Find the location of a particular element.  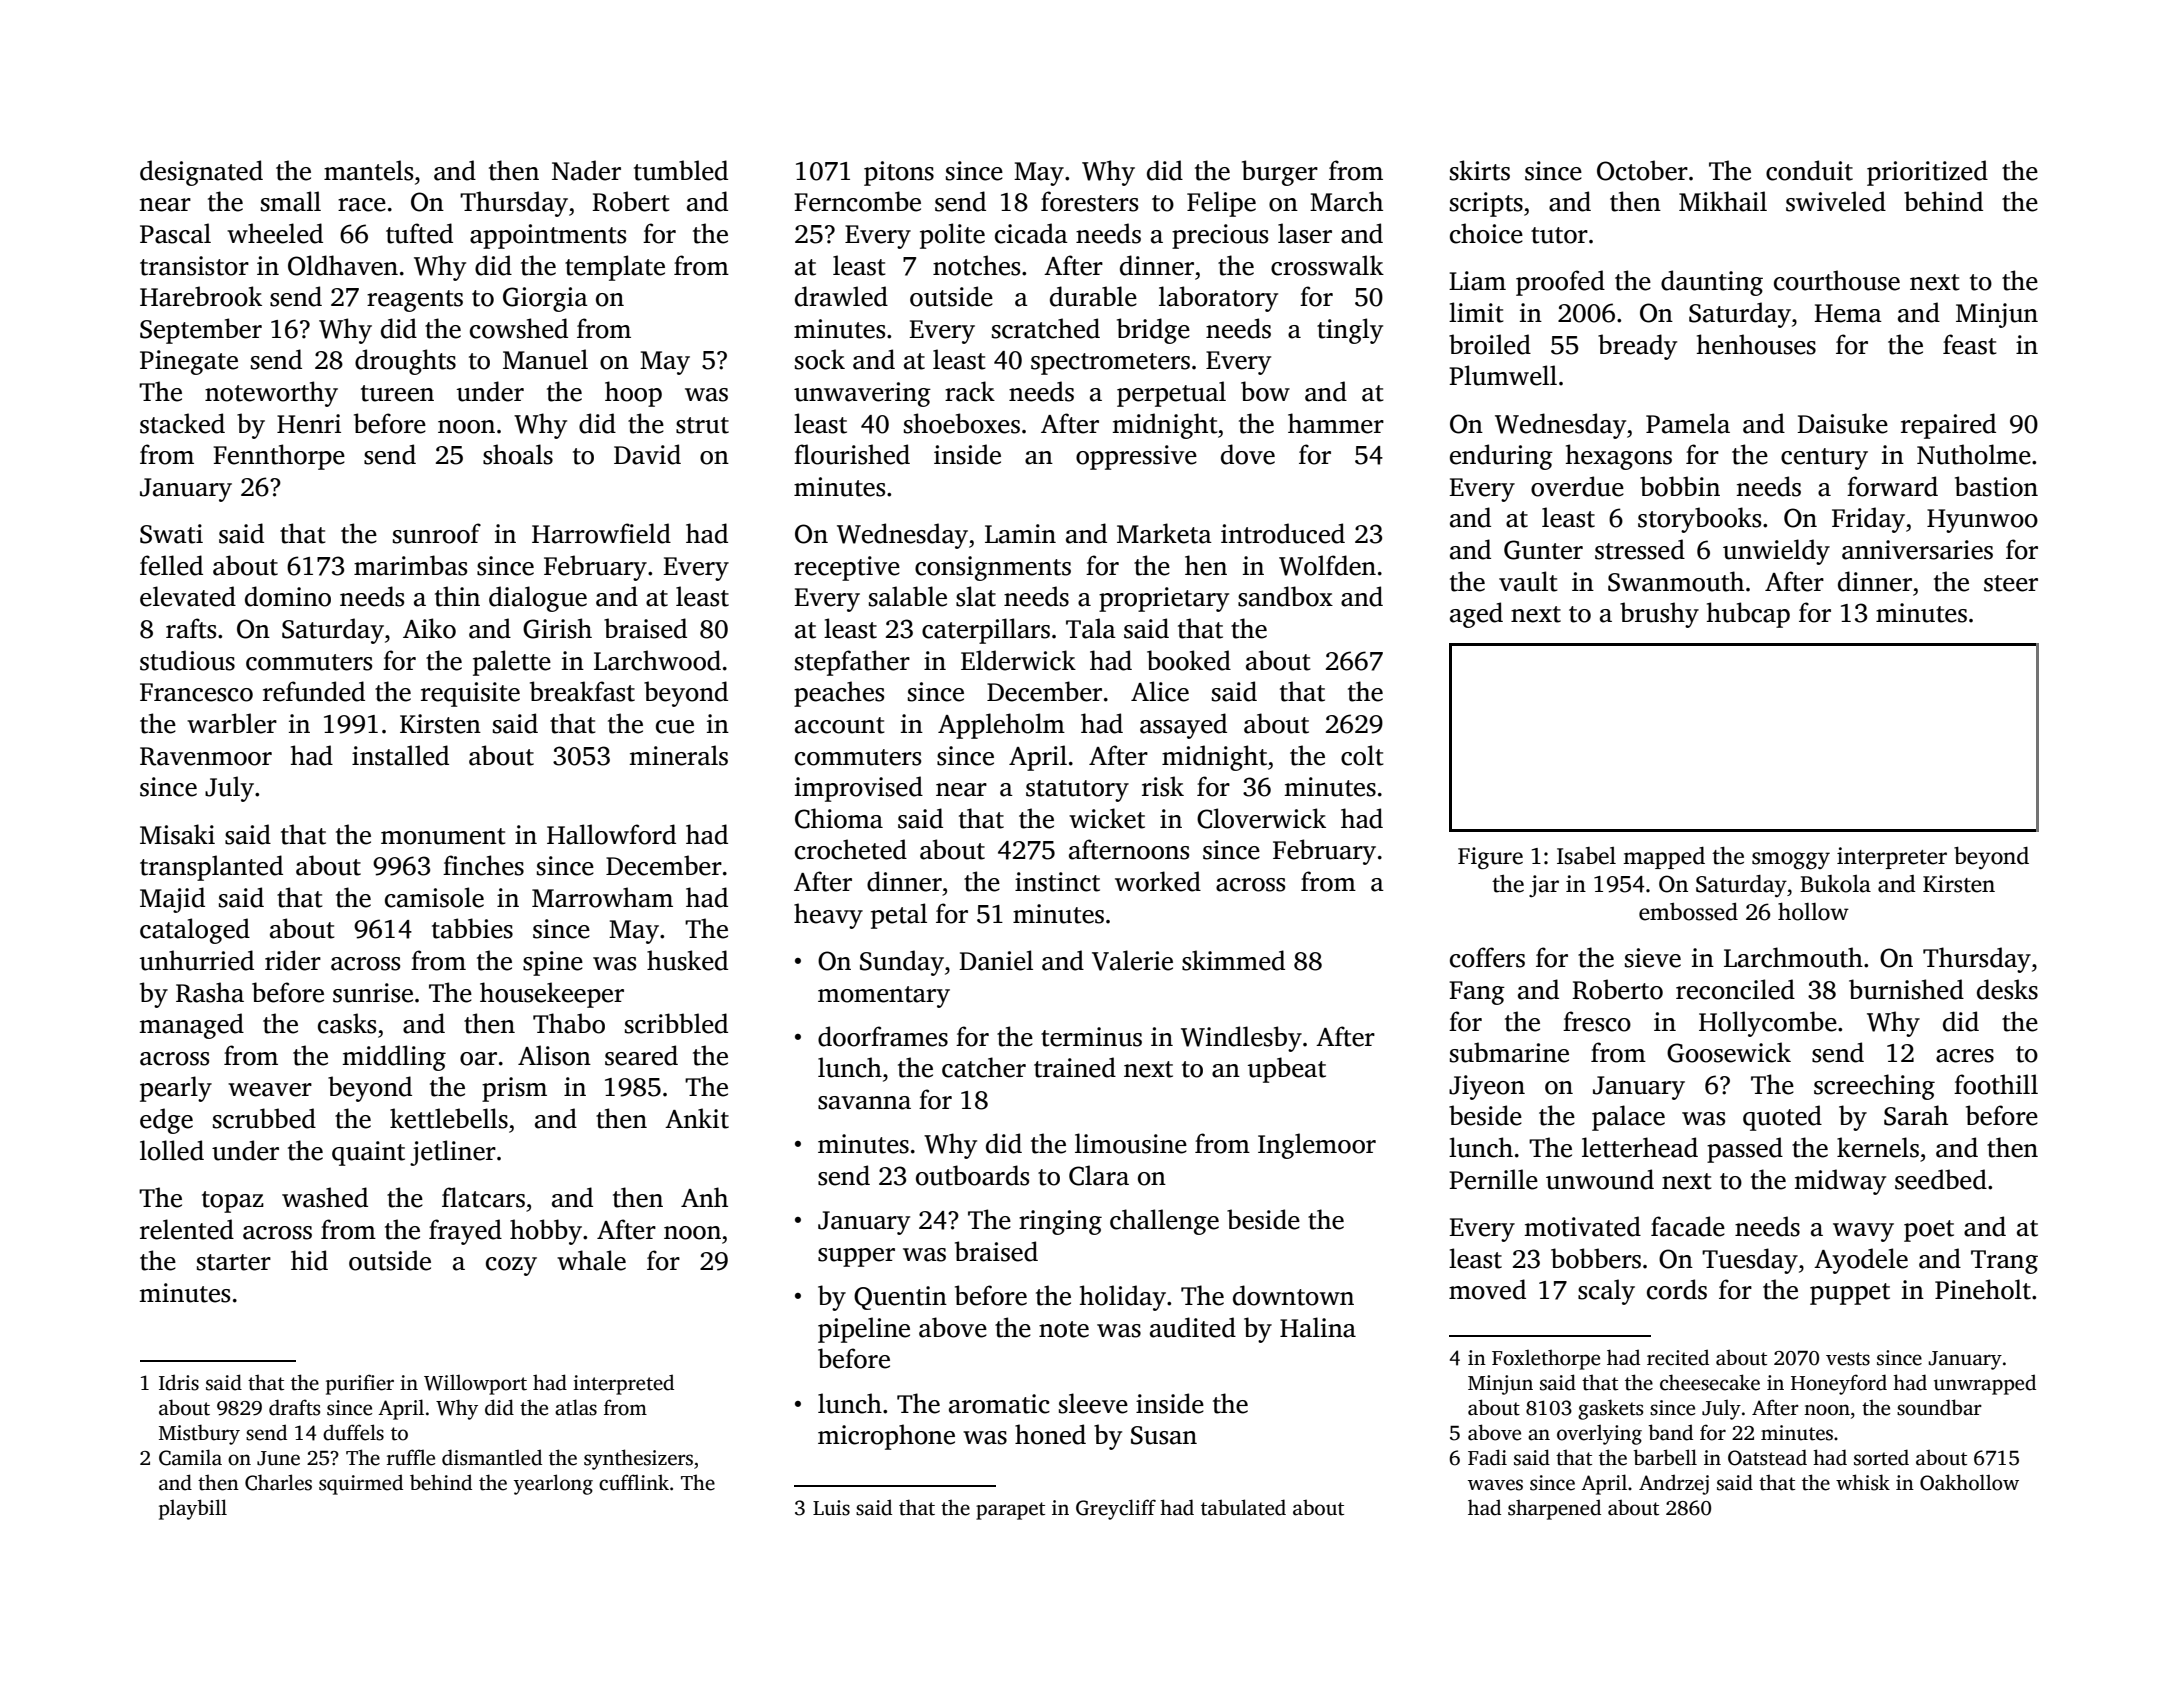

Marketa is located at coordinates (1164, 533).
